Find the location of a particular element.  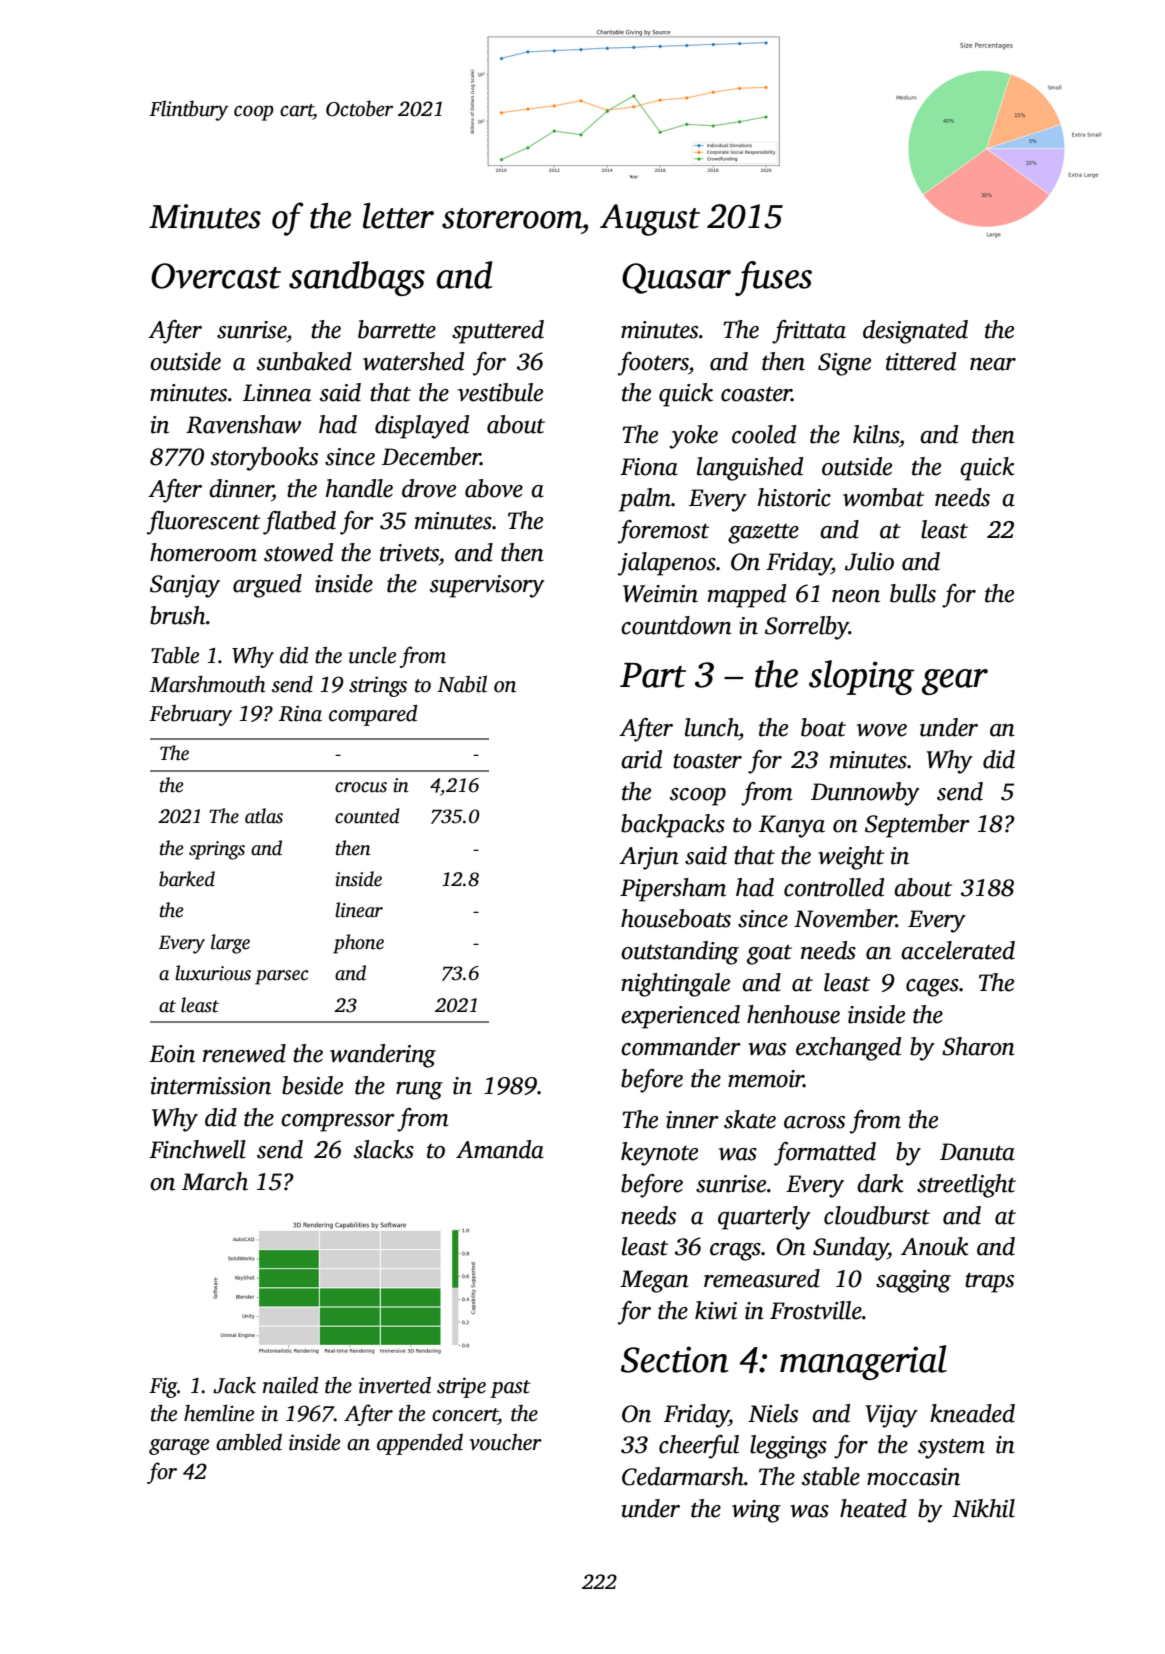

ambled is located at coordinates (249, 1442).
